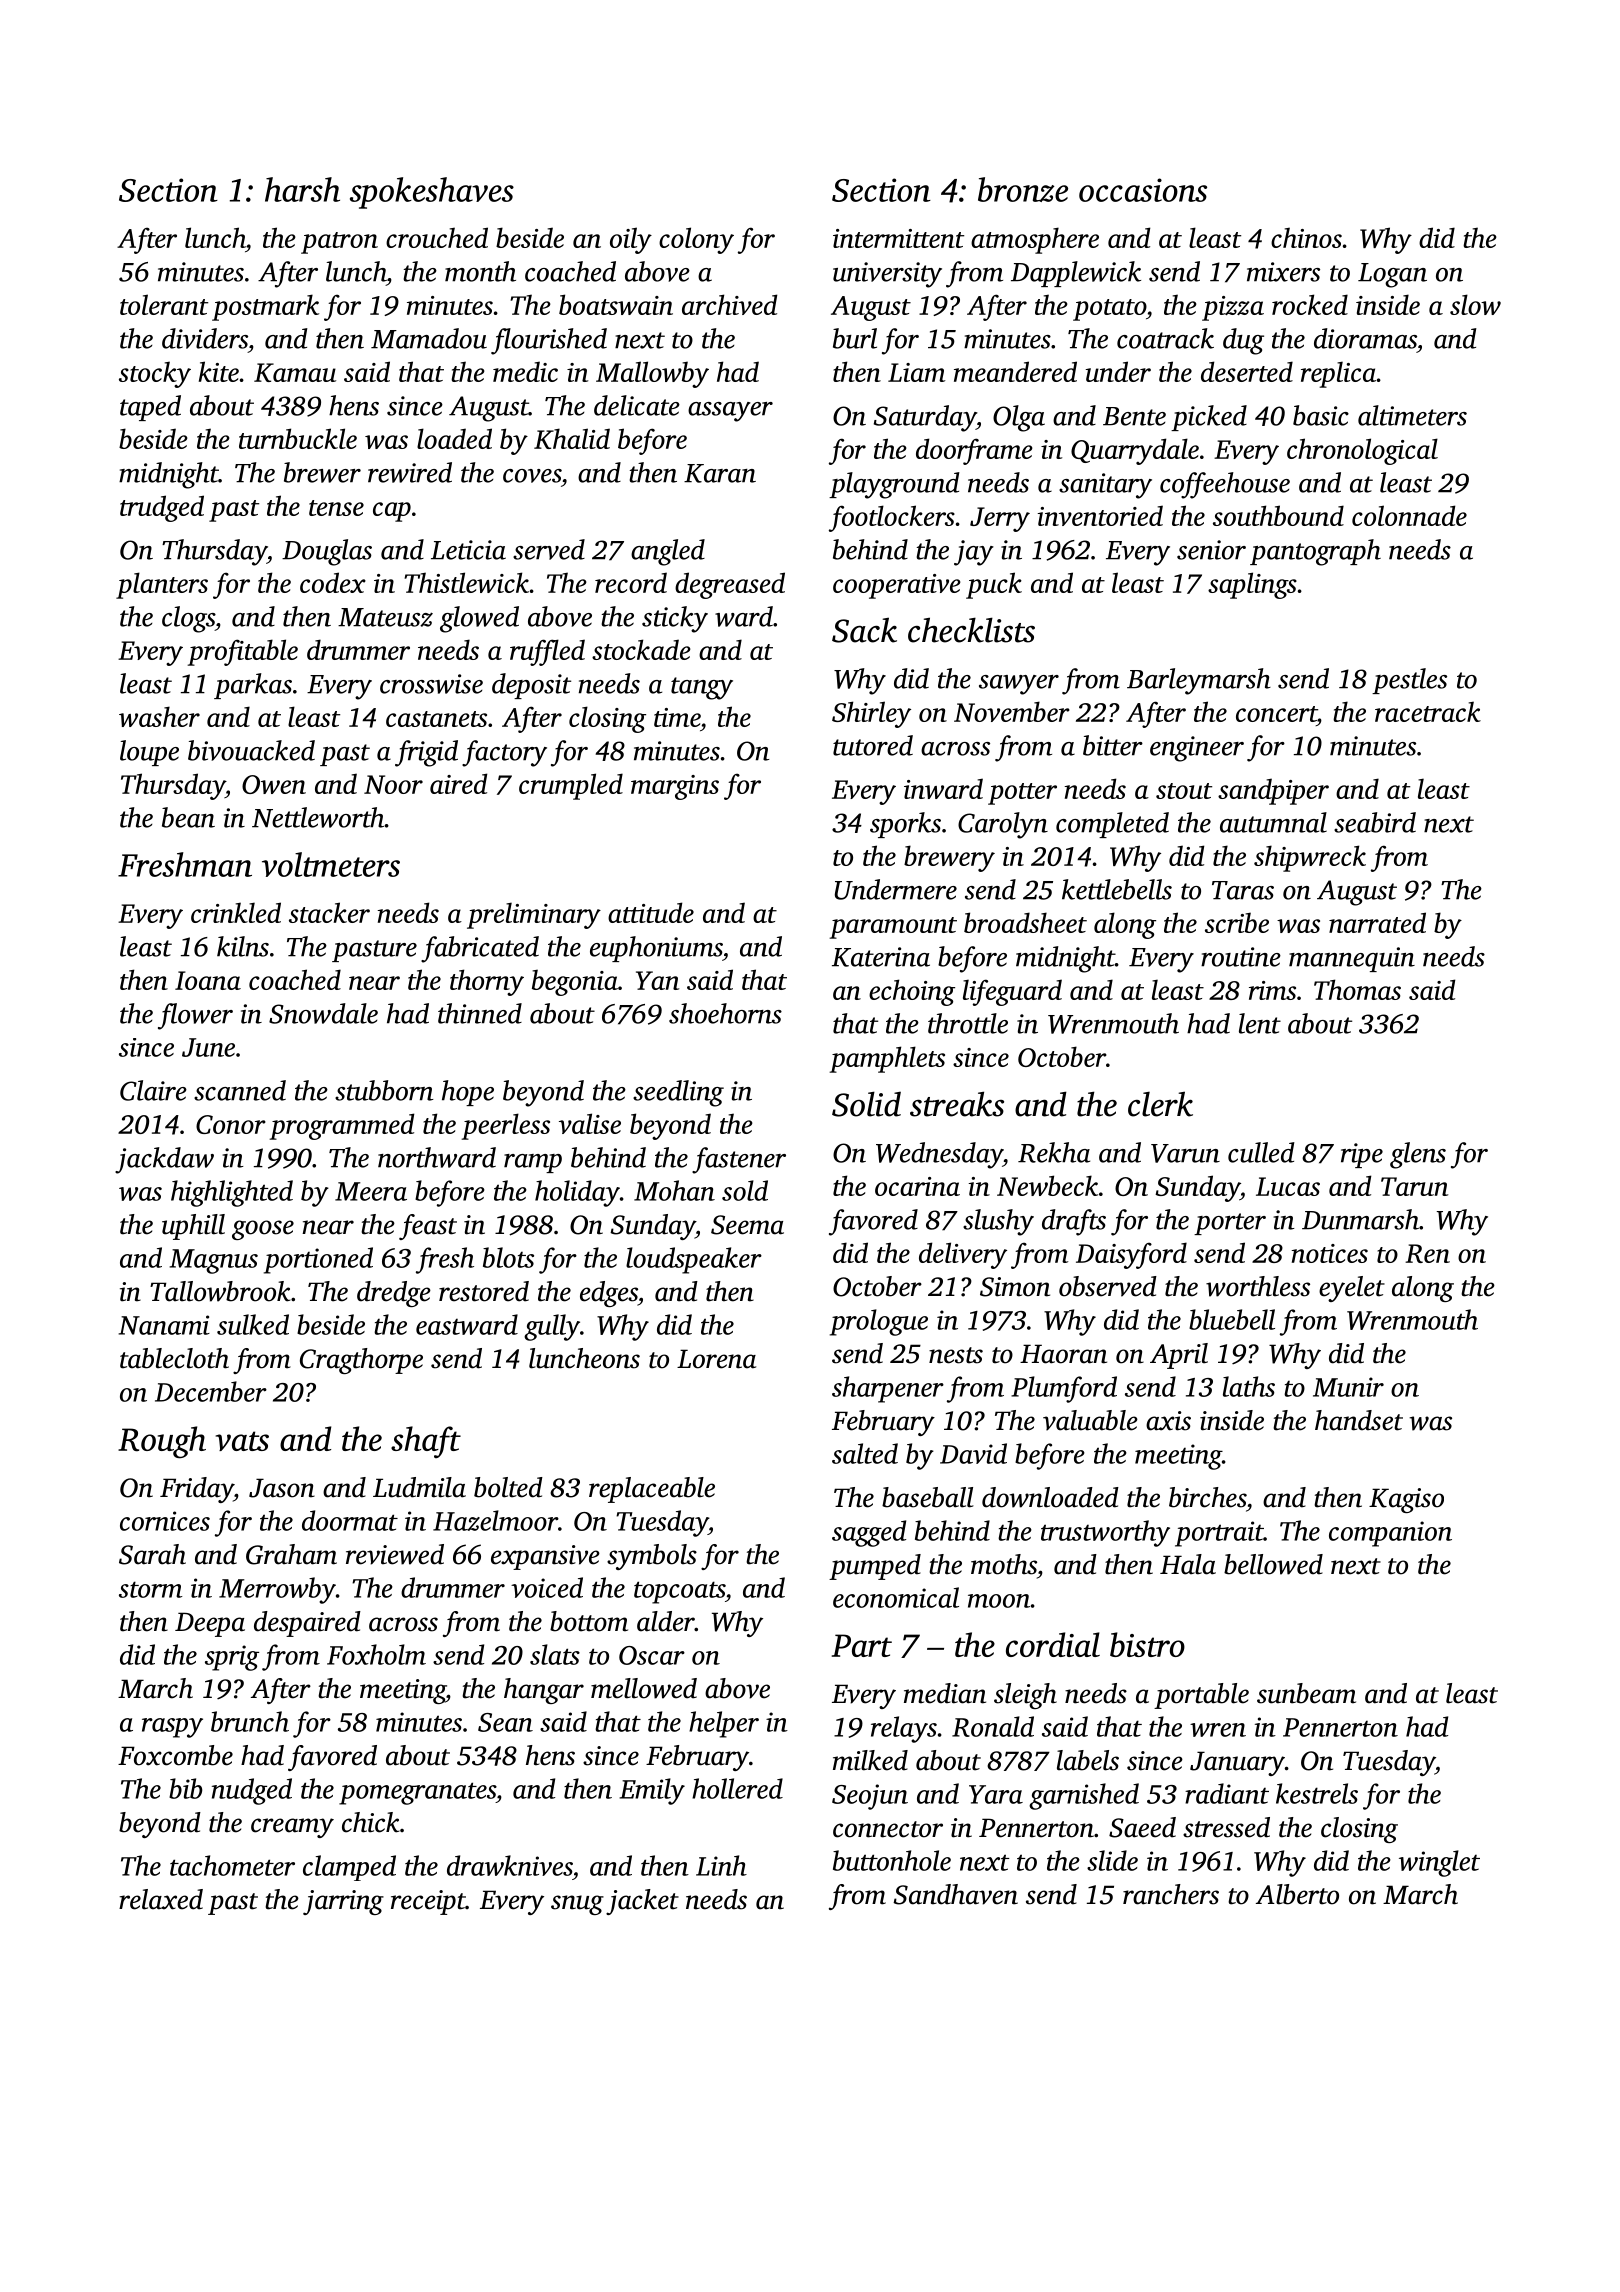  What do you see at coordinates (925, 418) in the screenshot?
I see `Saturday` at bounding box center [925, 418].
